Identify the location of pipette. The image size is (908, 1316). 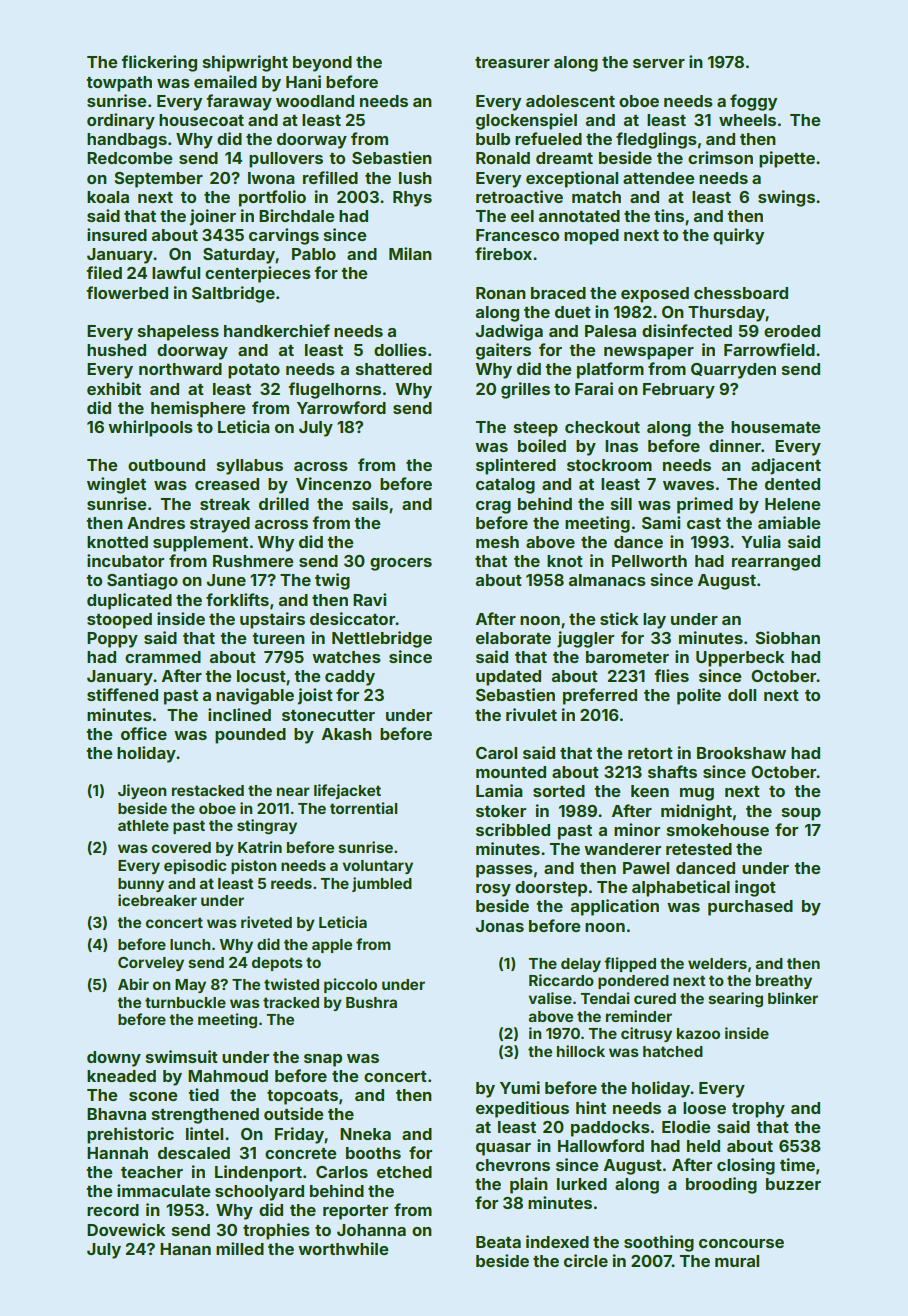
(787, 159).
